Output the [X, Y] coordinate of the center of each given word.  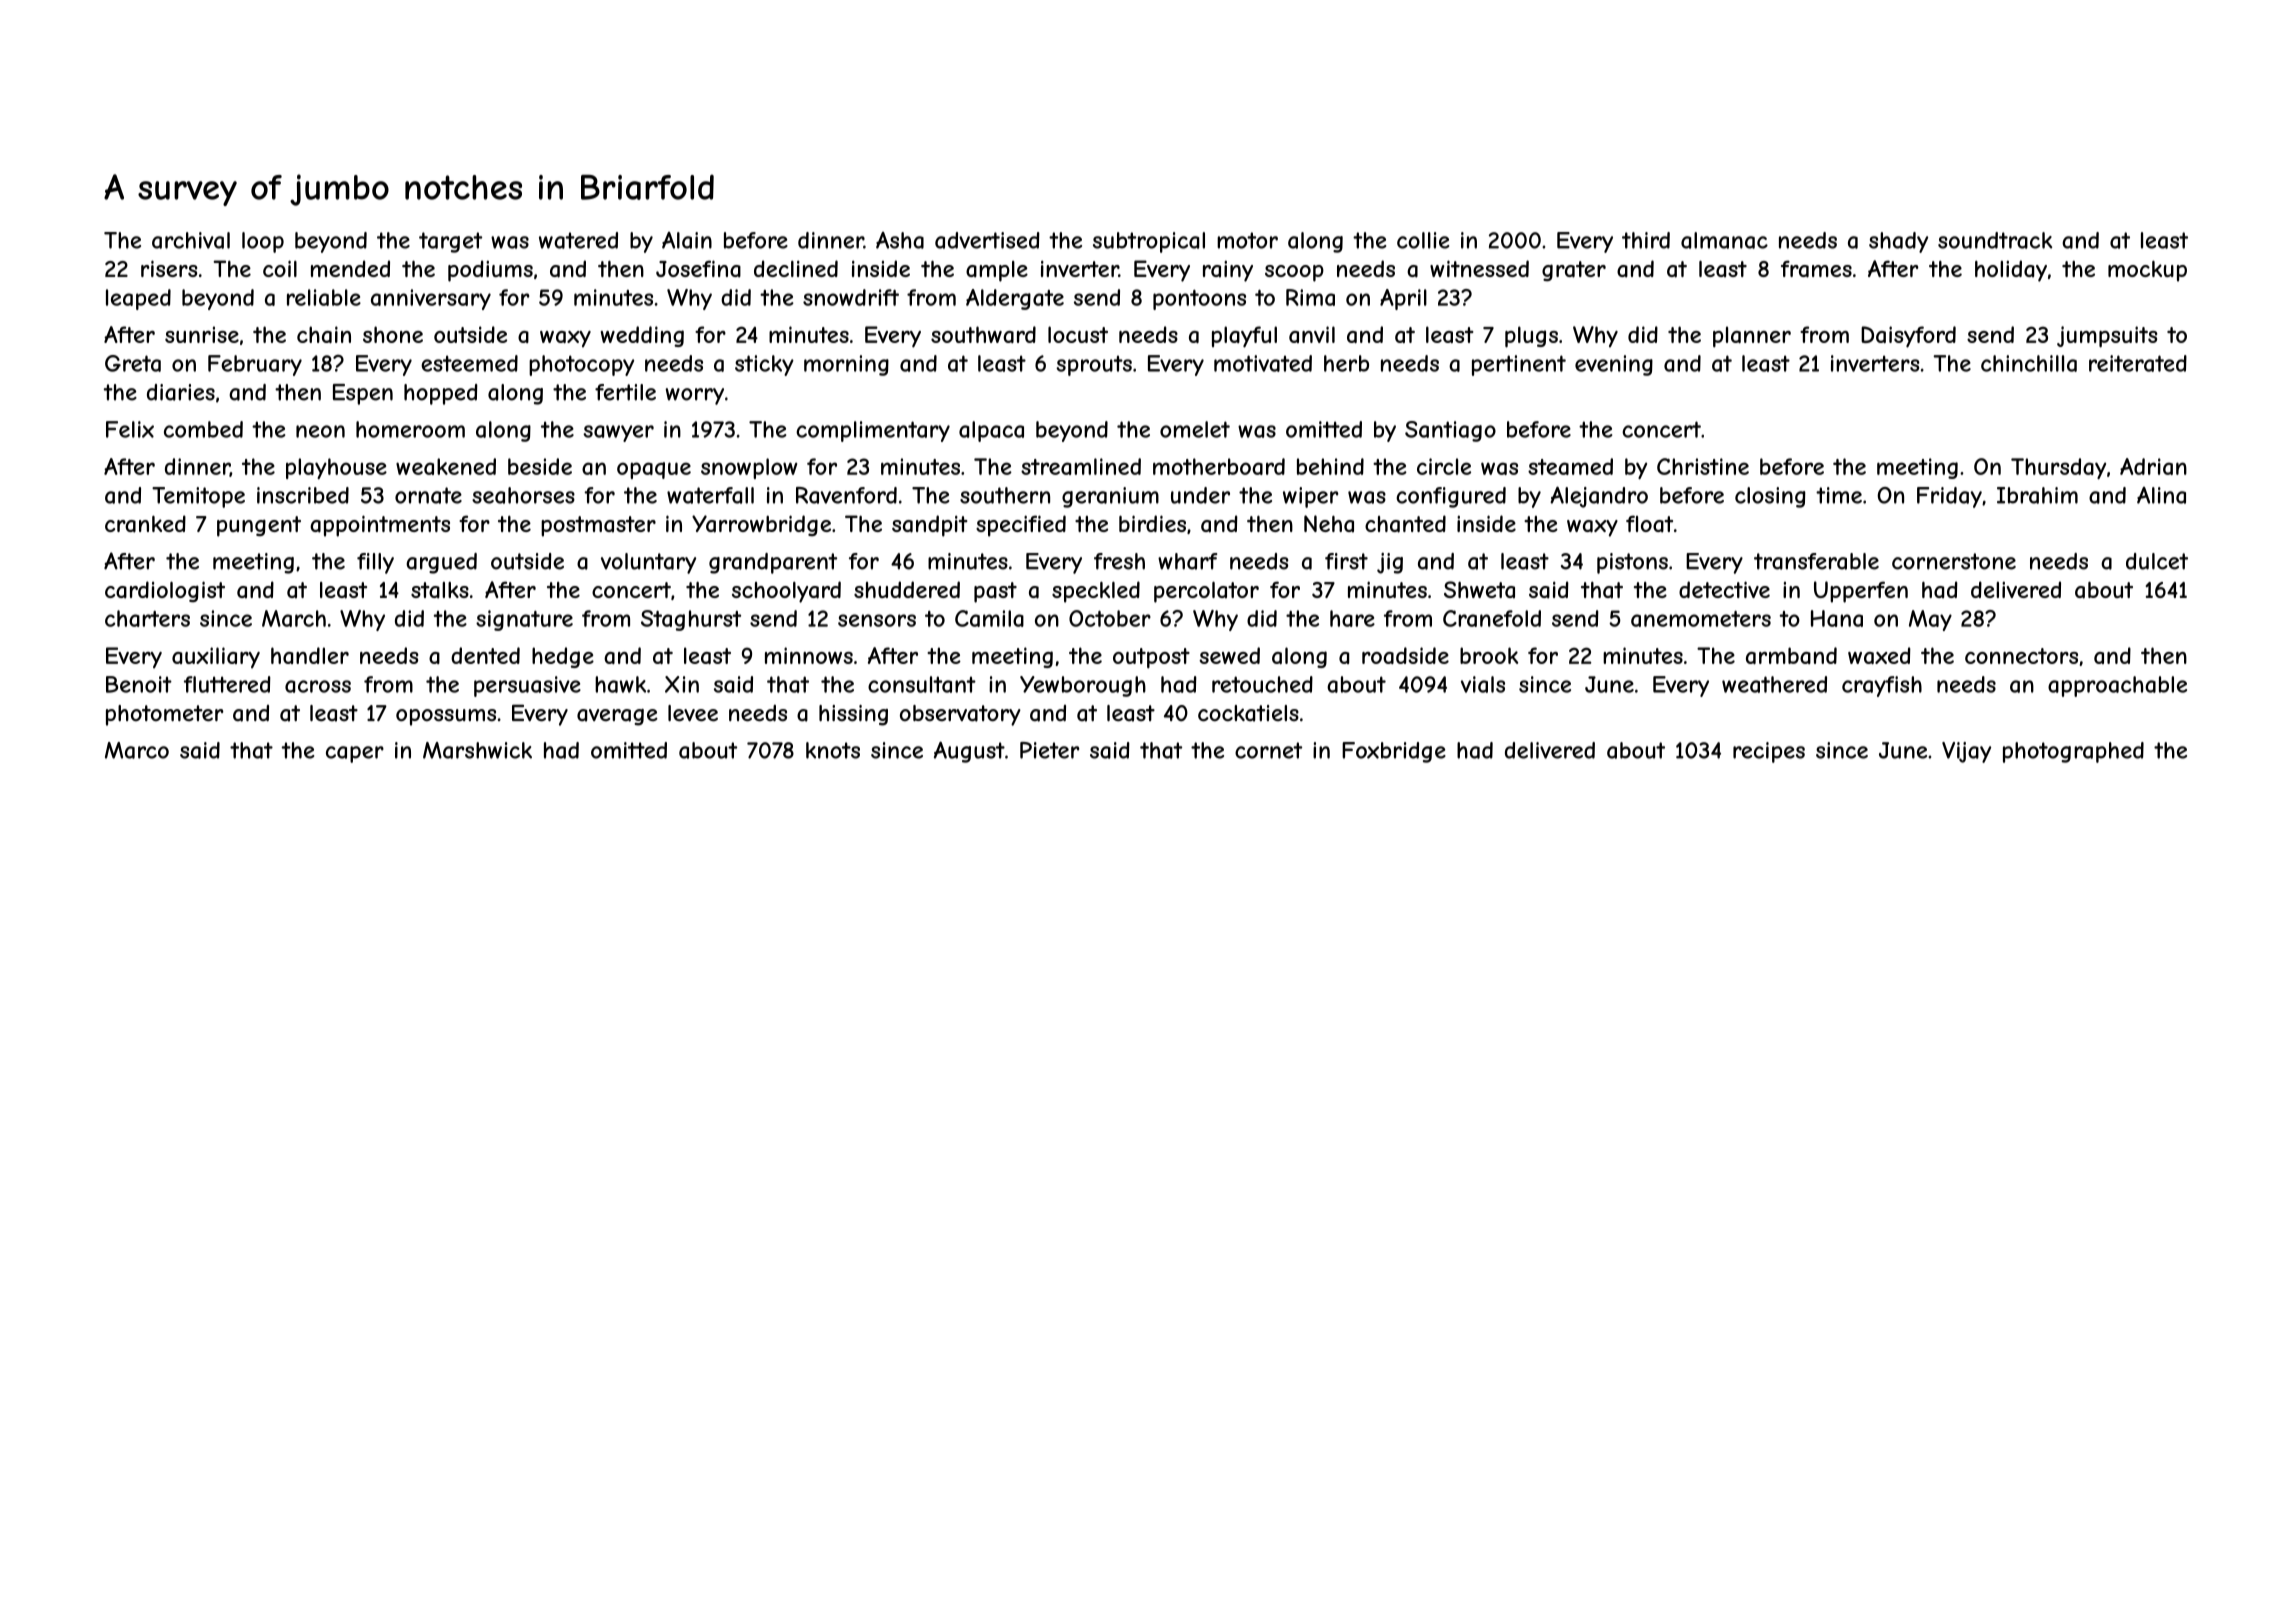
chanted [1405, 524]
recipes [1769, 752]
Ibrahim [2037, 495]
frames [1816, 269]
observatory [960, 715]
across [318, 686]
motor [1247, 240]
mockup [2147, 271]
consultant [922, 684]
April [1403, 299]
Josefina [698, 269]
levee [693, 713]
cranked [145, 524]
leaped [138, 299]
